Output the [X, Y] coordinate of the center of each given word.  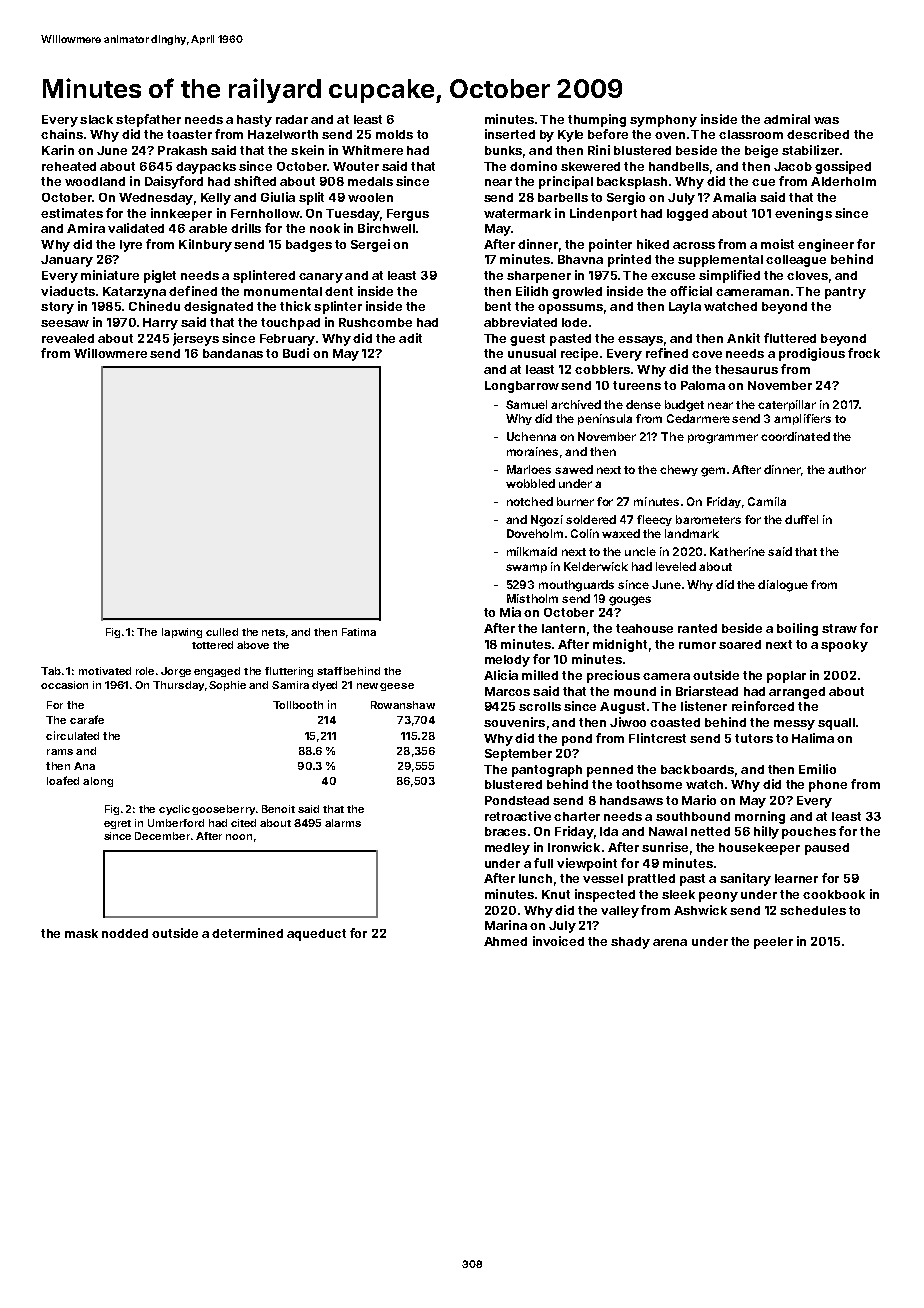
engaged [217, 672]
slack [96, 119]
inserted [510, 134]
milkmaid [532, 551]
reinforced [763, 706]
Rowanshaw [403, 705]
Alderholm [843, 181]
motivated [105, 671]
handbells [679, 166]
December [162, 836]
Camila [767, 501]
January [67, 261]
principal [566, 182]
